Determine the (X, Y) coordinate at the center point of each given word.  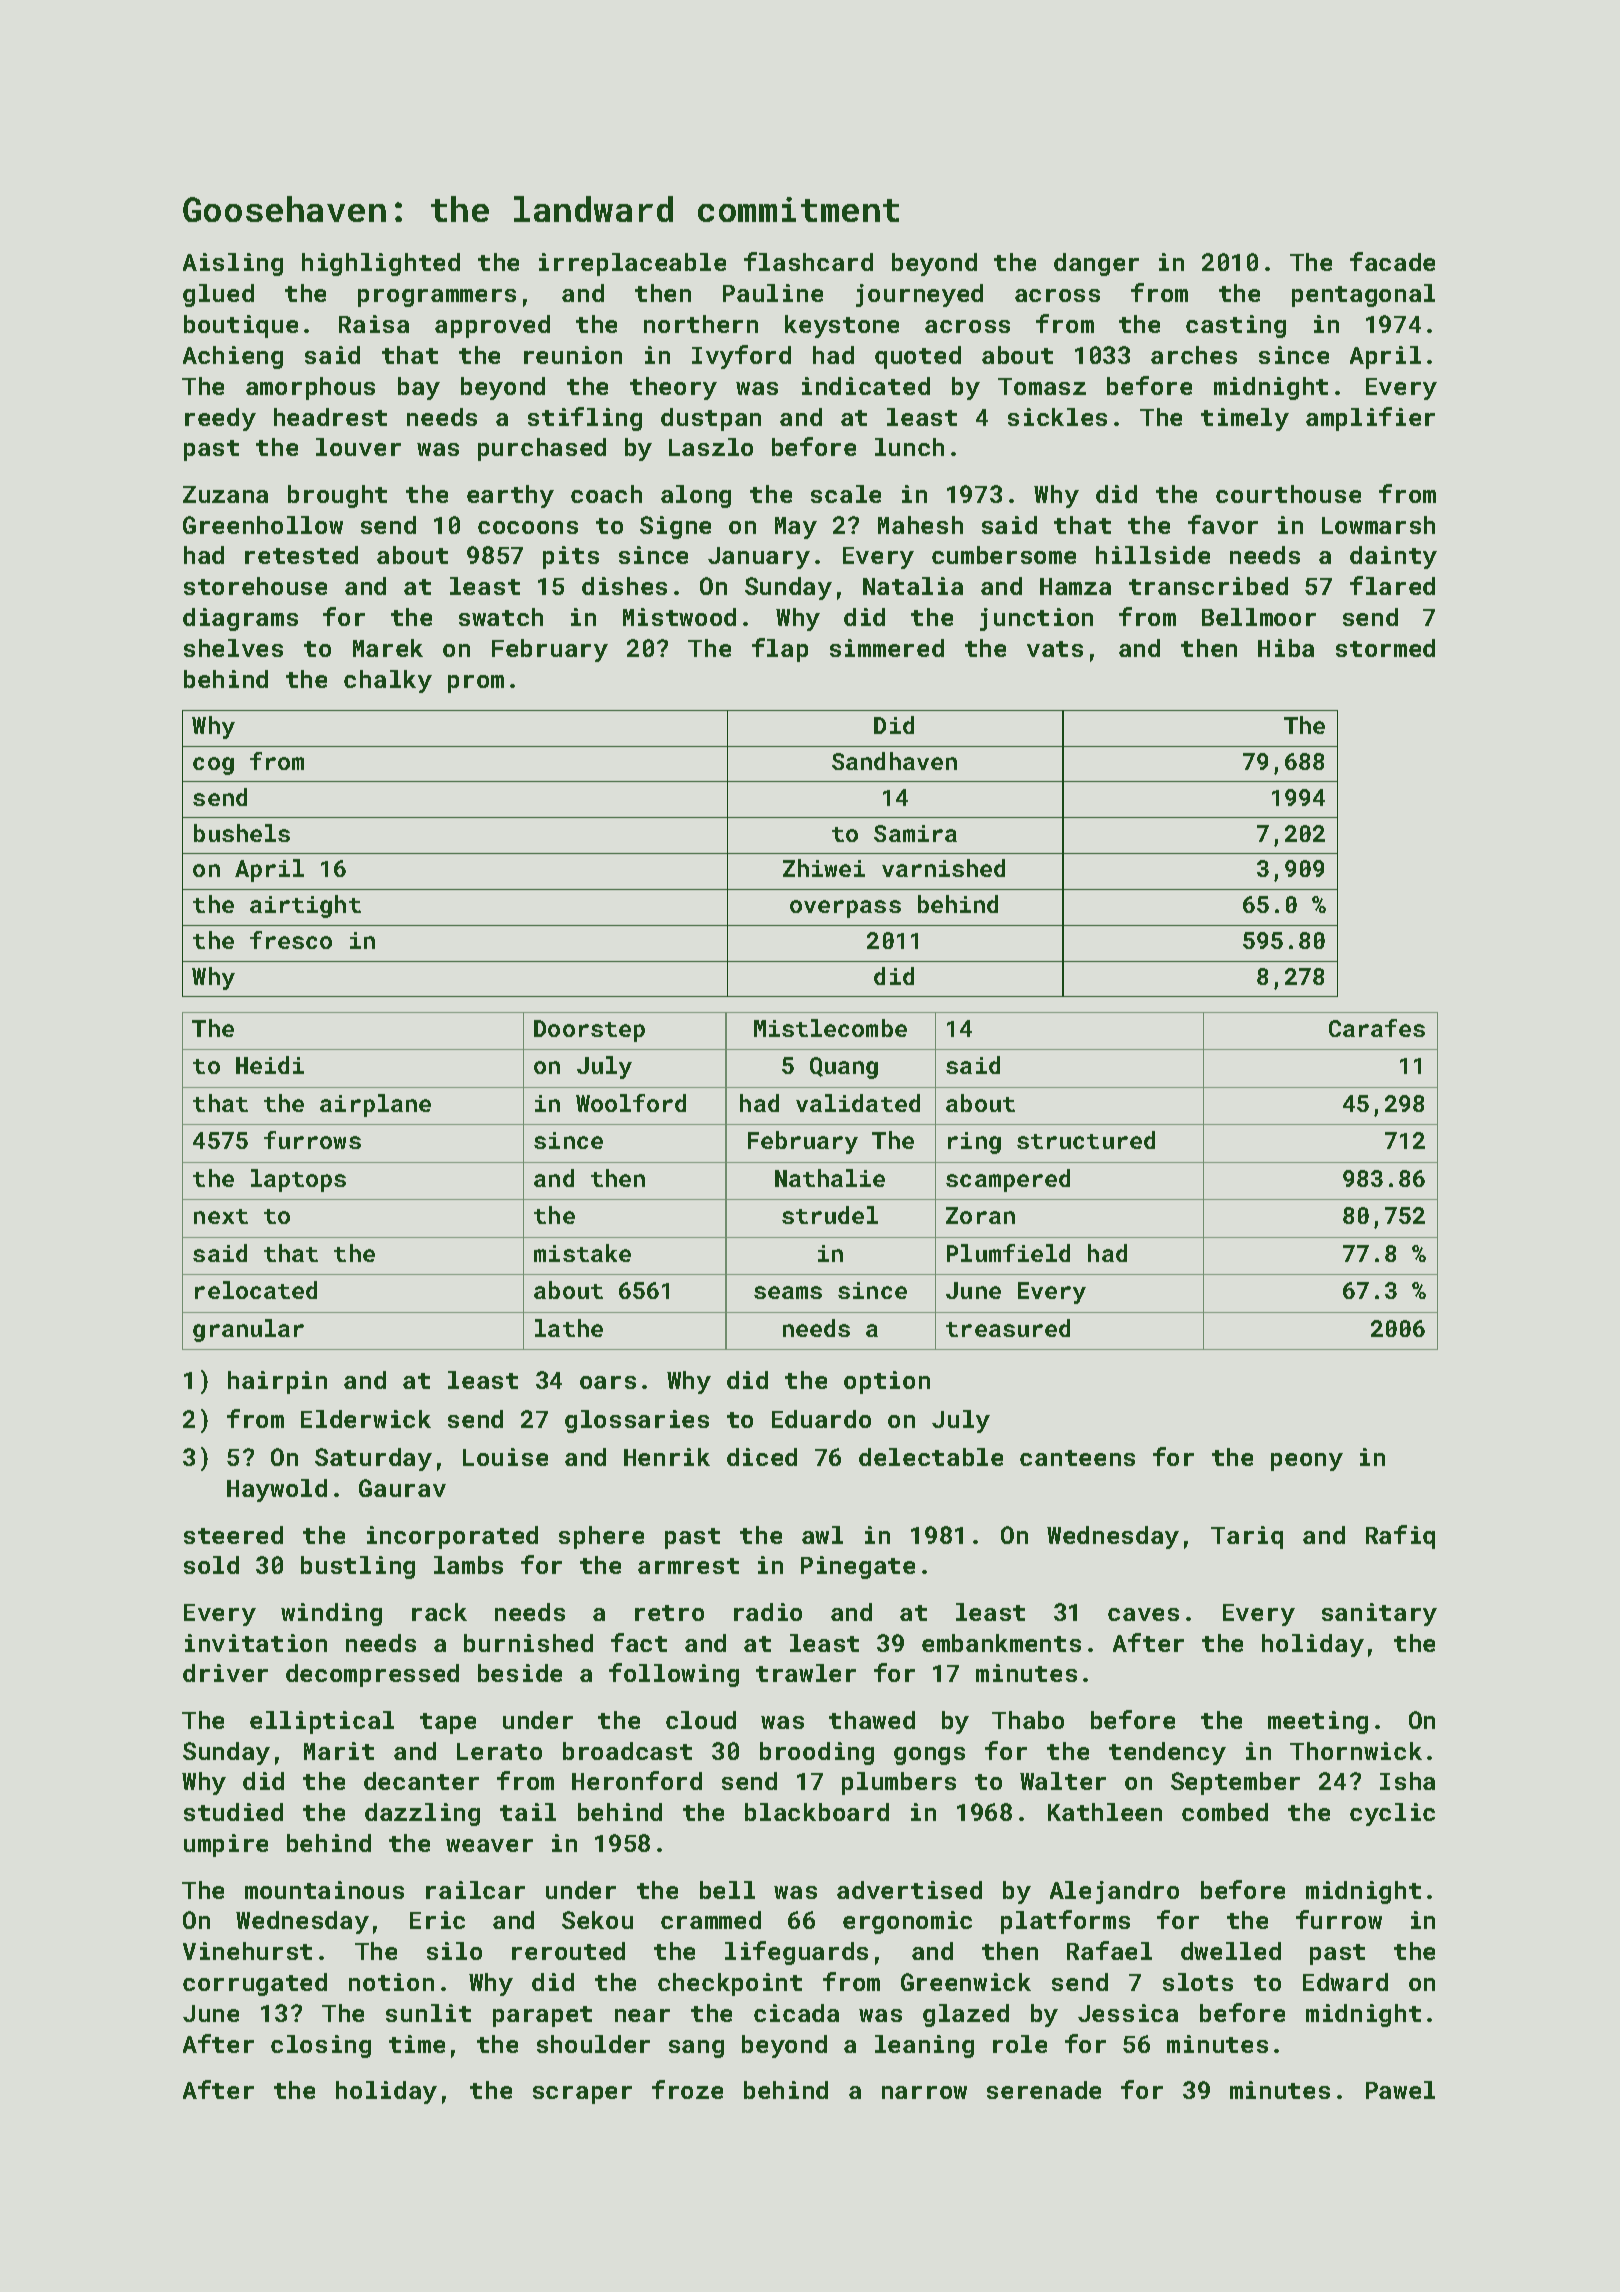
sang (696, 2049)
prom (476, 684)
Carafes (1377, 1028)
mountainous (324, 1890)
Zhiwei (824, 868)
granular (248, 1330)
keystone (842, 326)
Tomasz (1042, 386)
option (887, 1382)
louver (358, 447)
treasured (1008, 1328)
